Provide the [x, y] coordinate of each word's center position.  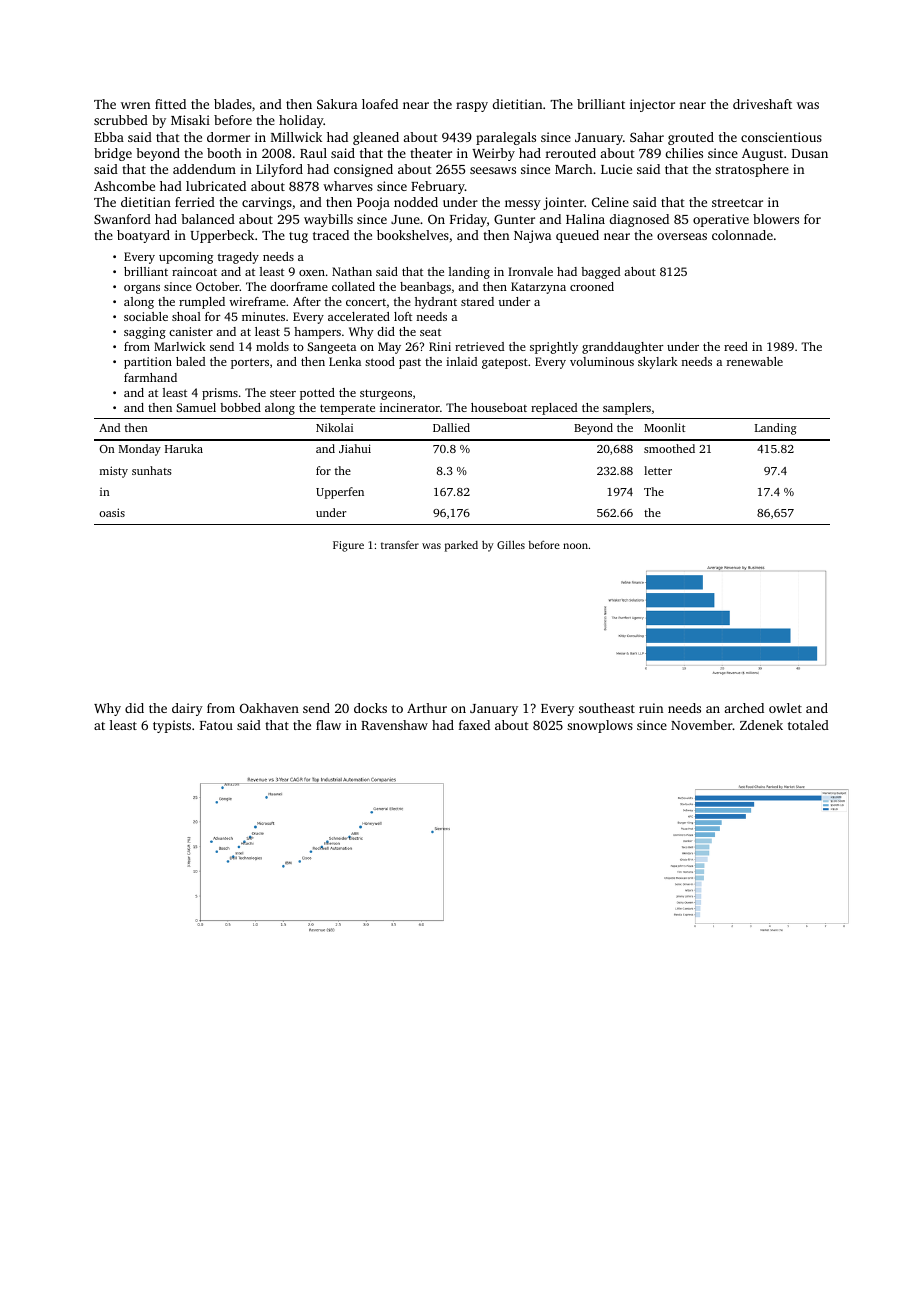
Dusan [810, 153]
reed [736, 346]
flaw [328, 725]
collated [353, 286]
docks [370, 708]
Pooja [373, 203]
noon [575, 546]
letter [658, 470]
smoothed [669, 448]
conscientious [781, 137]
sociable [146, 316]
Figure [348, 546]
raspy [472, 107]
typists [172, 726]
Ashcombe [124, 186]
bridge [113, 154]
